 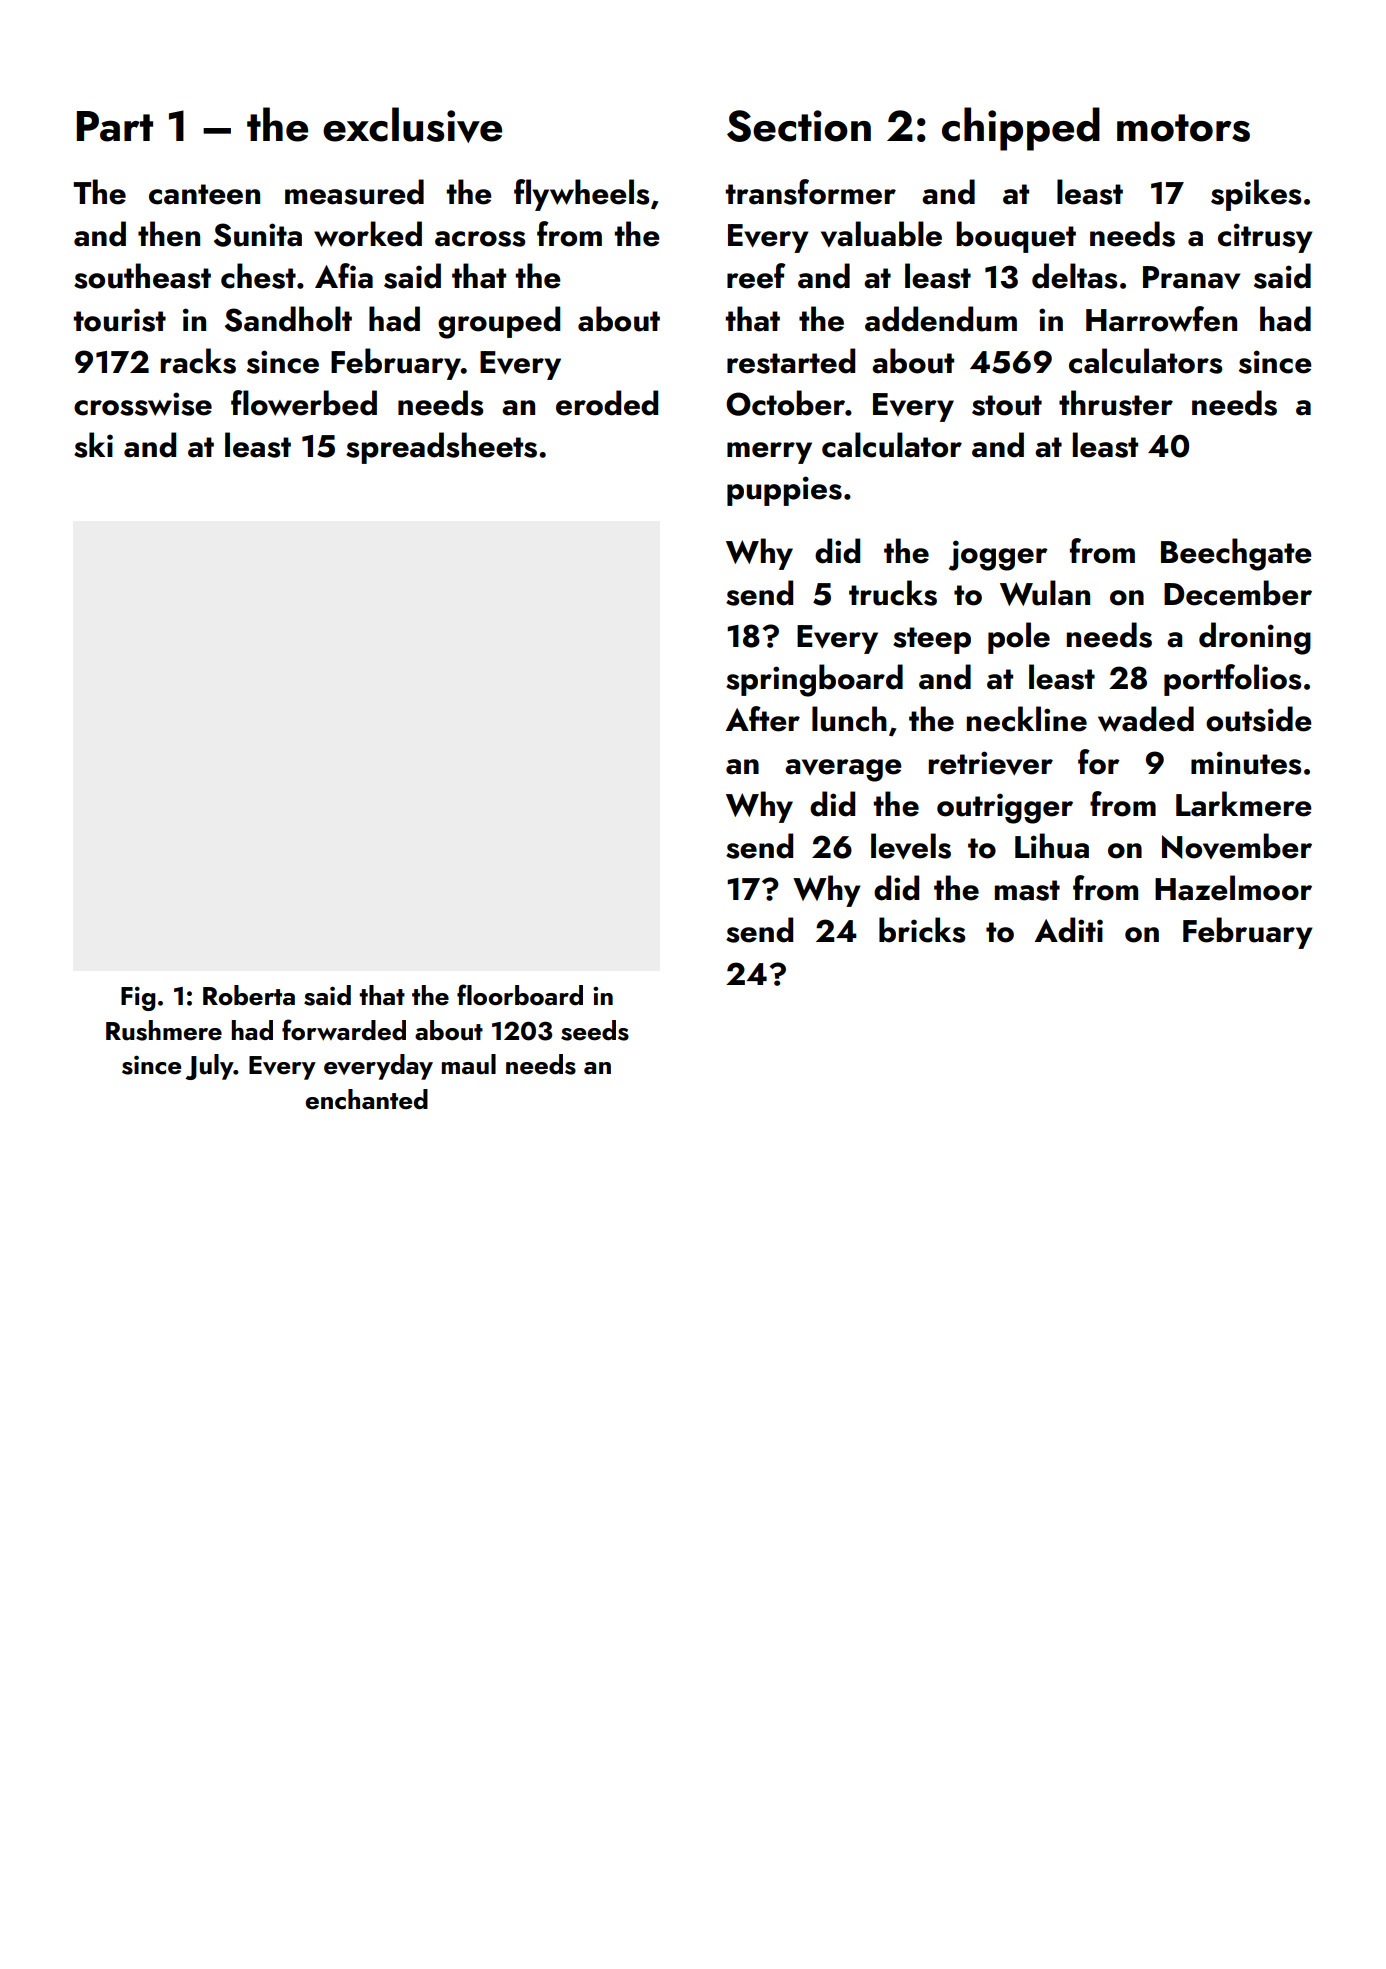 I want to click on After, so click(x=763, y=719).
